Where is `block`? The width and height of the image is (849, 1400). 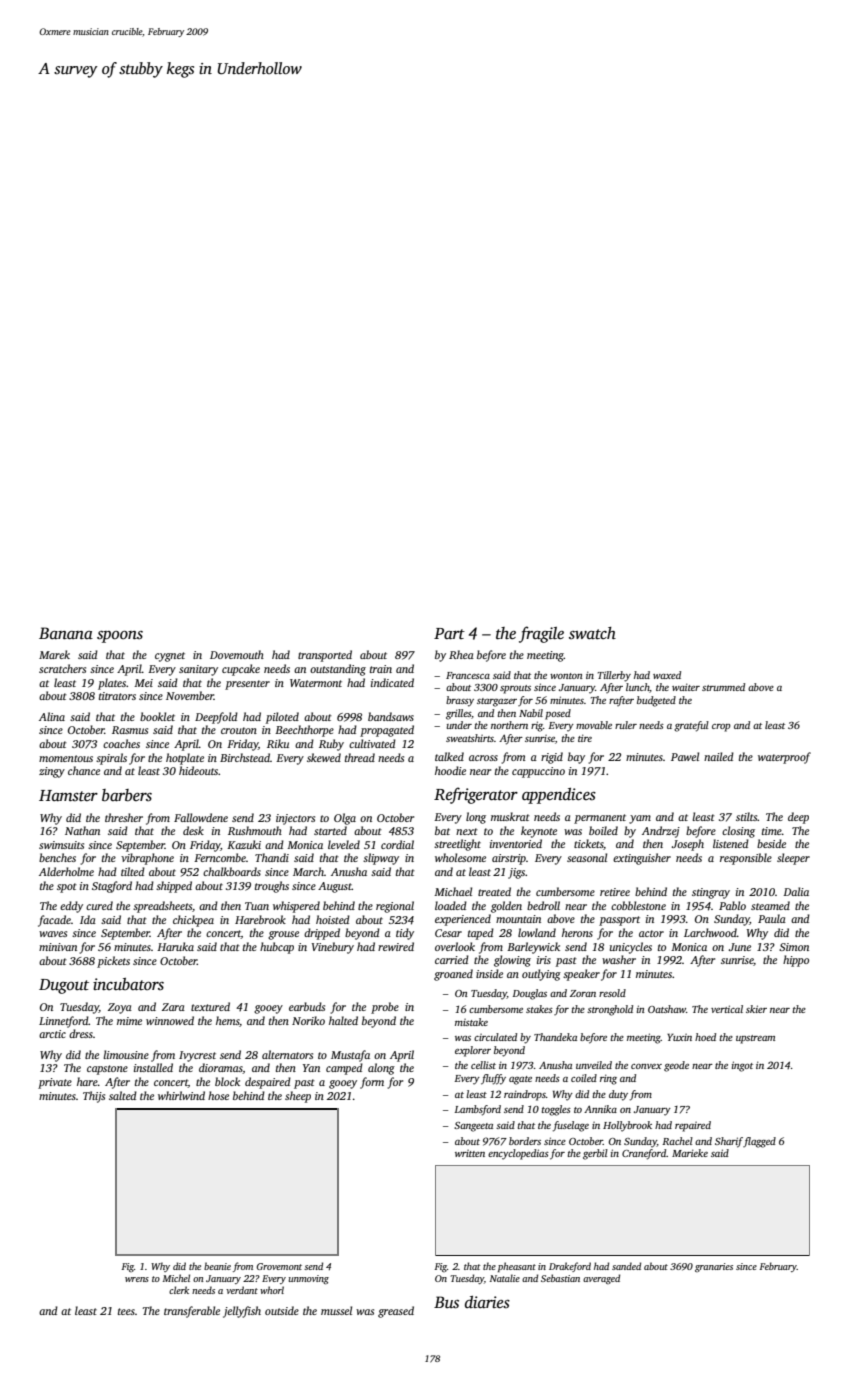 block is located at coordinates (227, 1081).
